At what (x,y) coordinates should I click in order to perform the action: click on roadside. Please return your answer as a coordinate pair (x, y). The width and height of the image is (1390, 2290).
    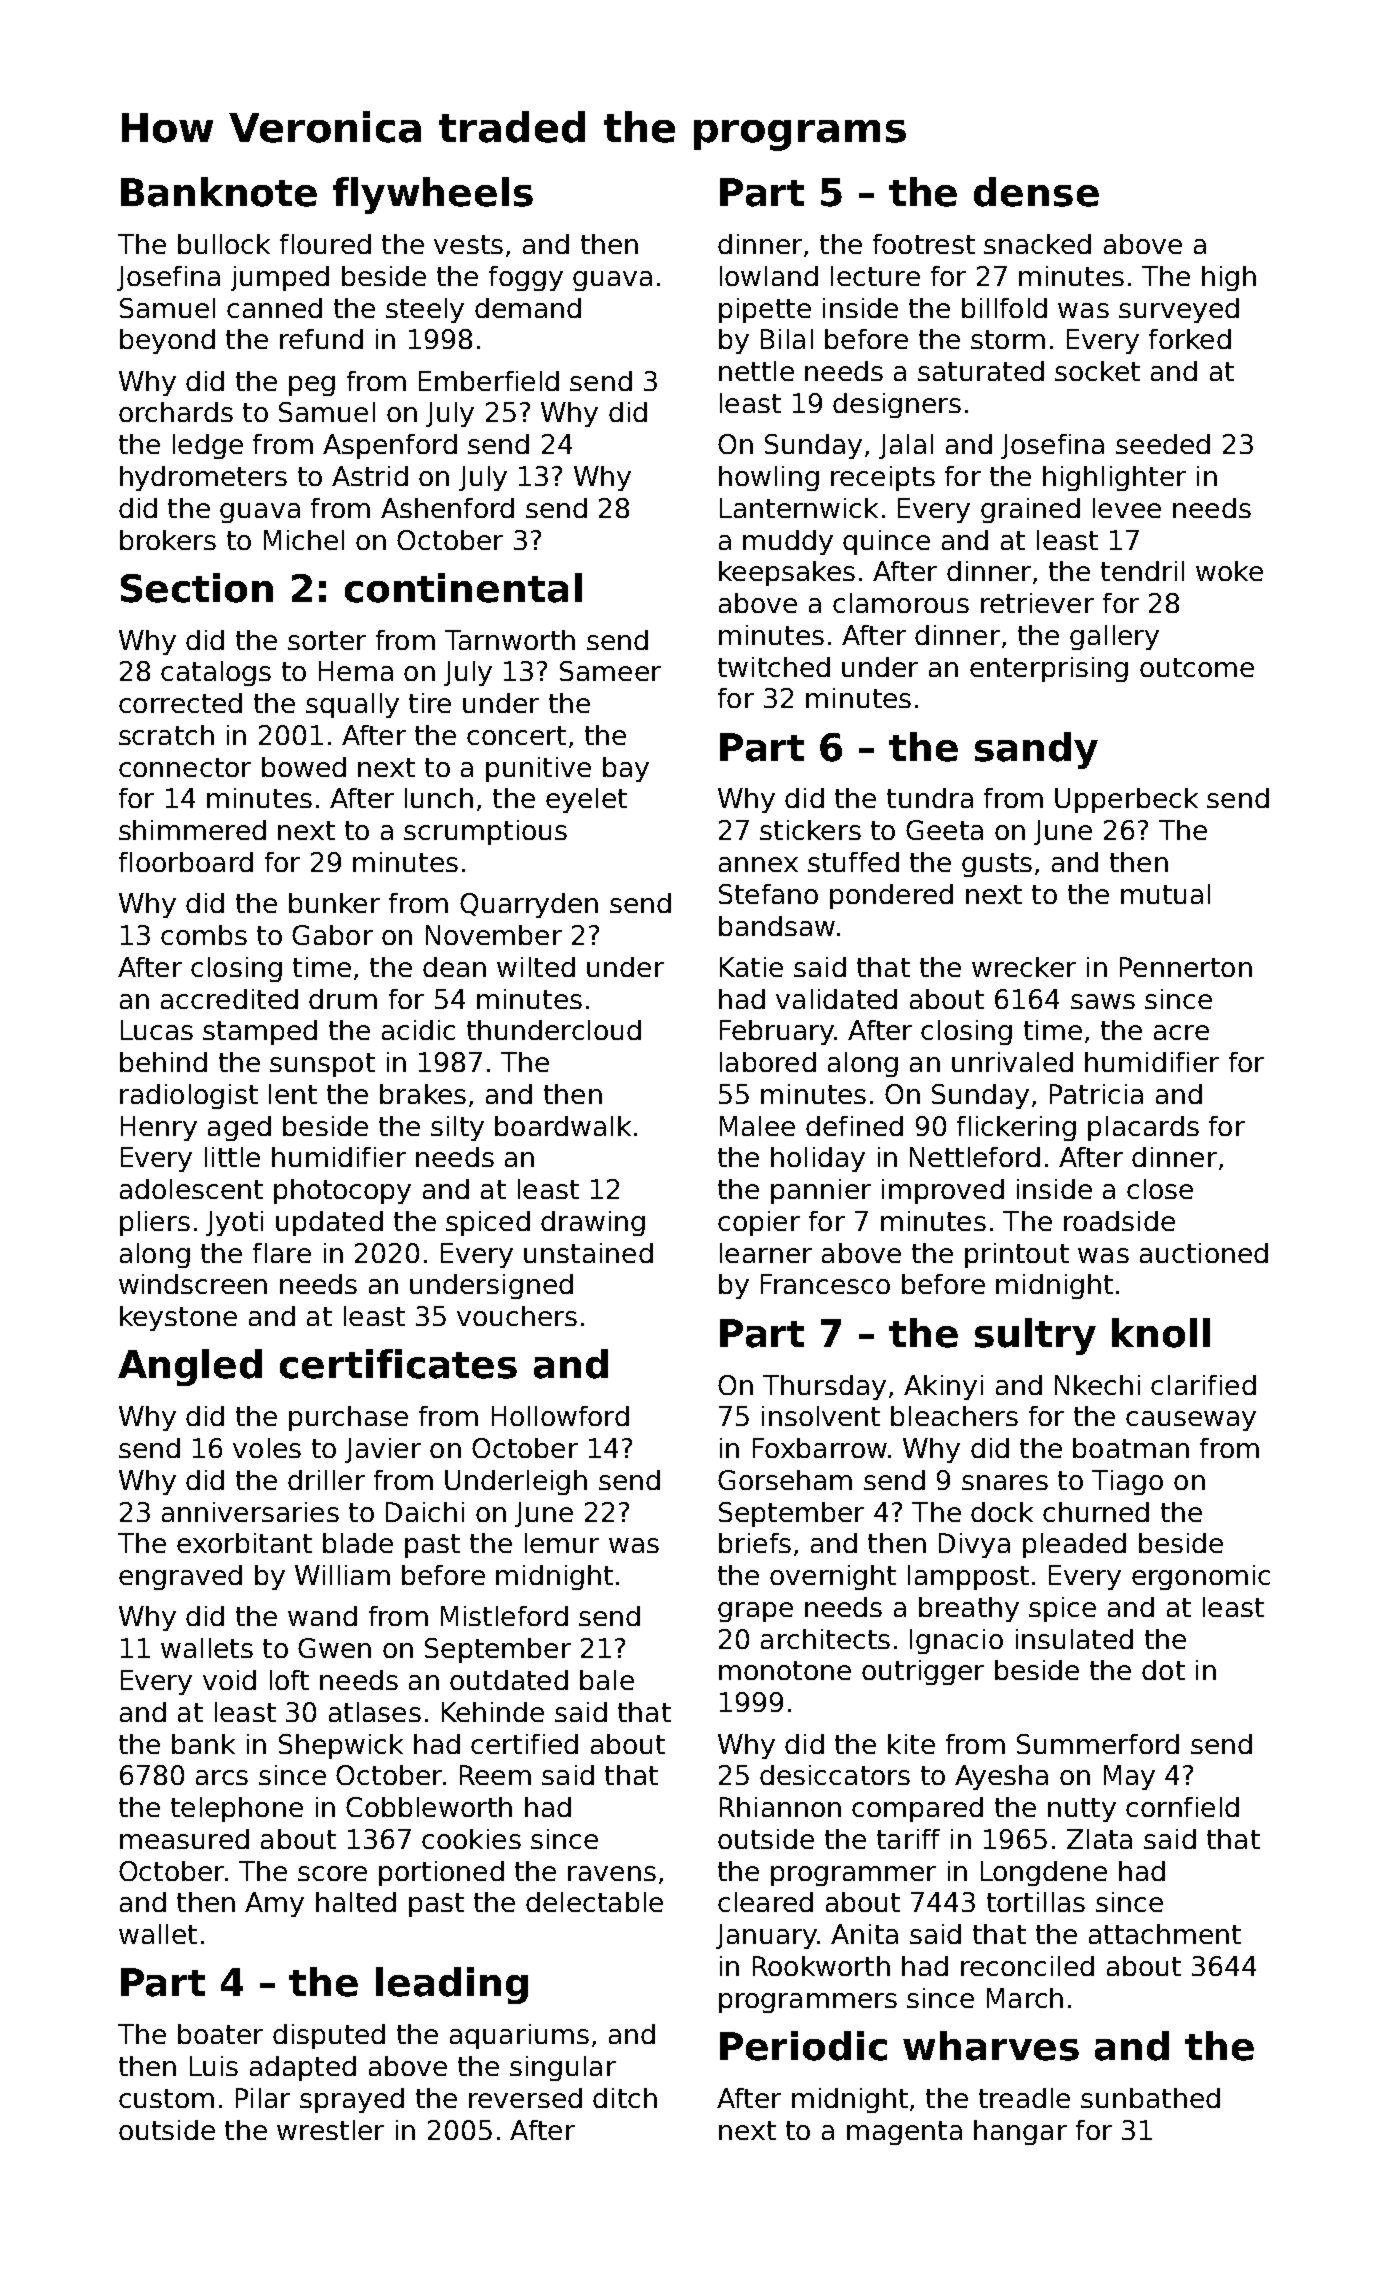
    Looking at the image, I should click on (1119, 1221).
